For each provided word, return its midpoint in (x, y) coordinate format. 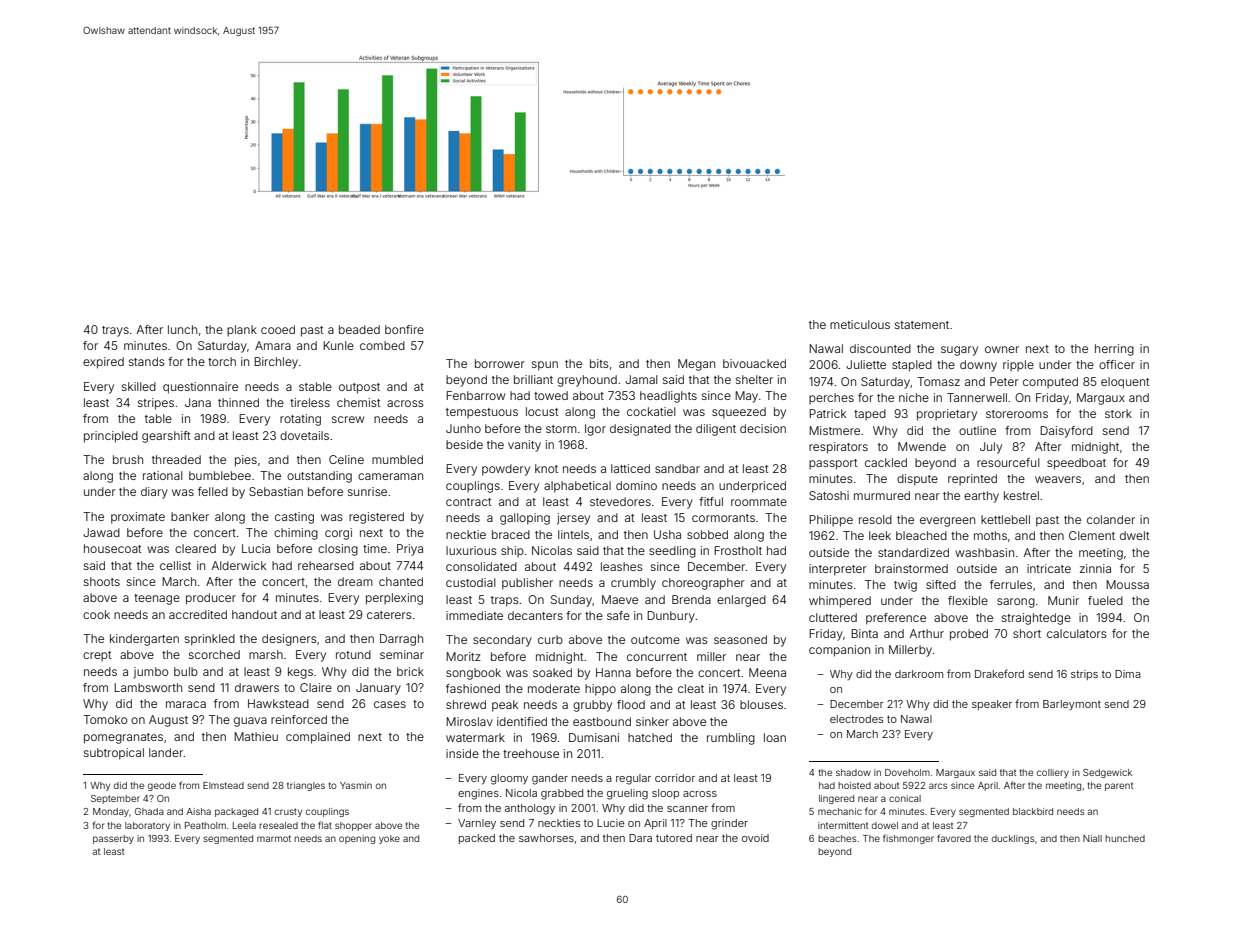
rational (162, 475)
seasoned (740, 639)
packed (477, 839)
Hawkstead (278, 703)
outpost (359, 388)
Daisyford (1066, 432)
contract (468, 502)
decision (763, 428)
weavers (1058, 479)
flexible (968, 600)
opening (357, 839)
